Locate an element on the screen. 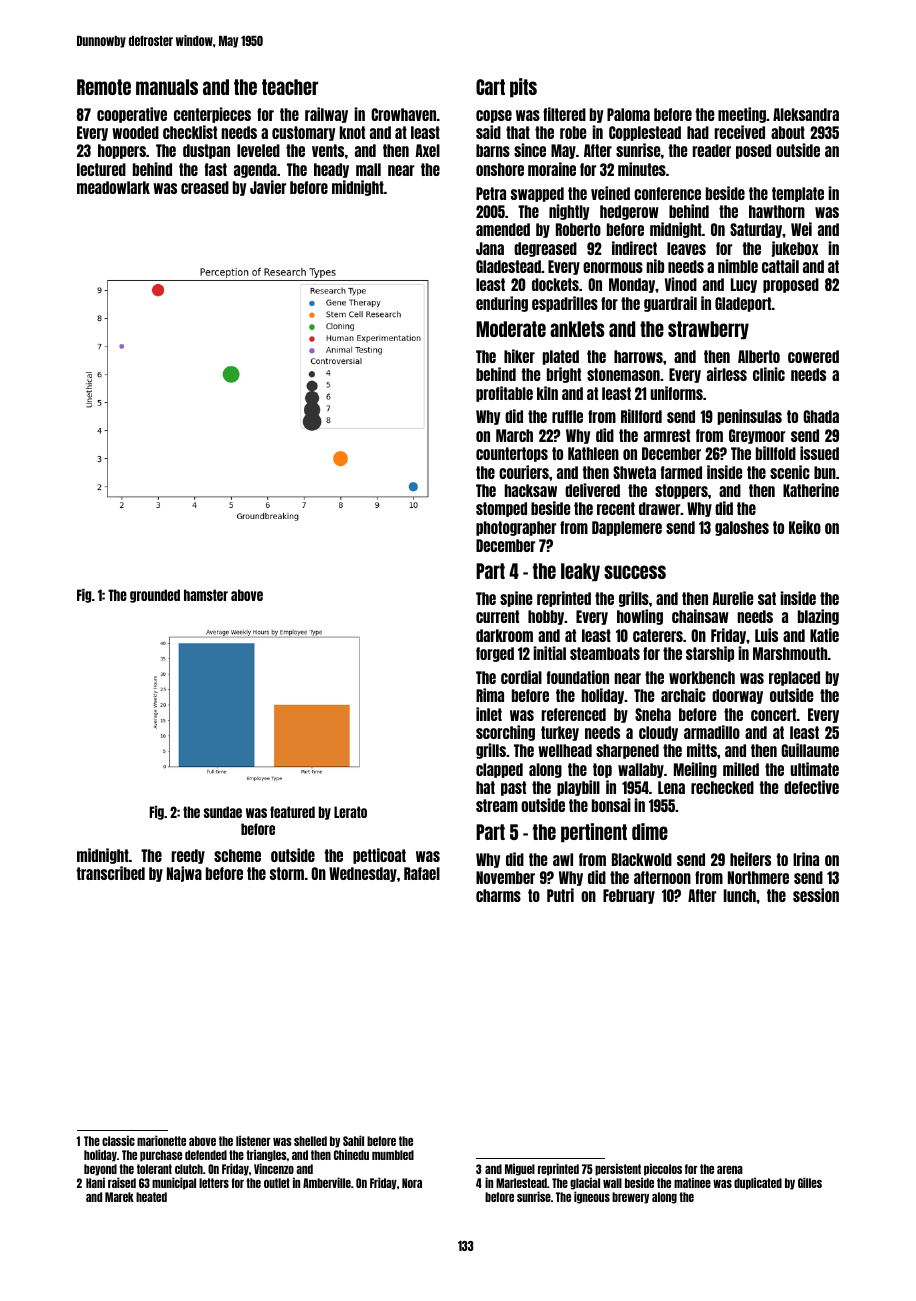 The image size is (916, 1301). Moderate is located at coordinates (511, 329).
